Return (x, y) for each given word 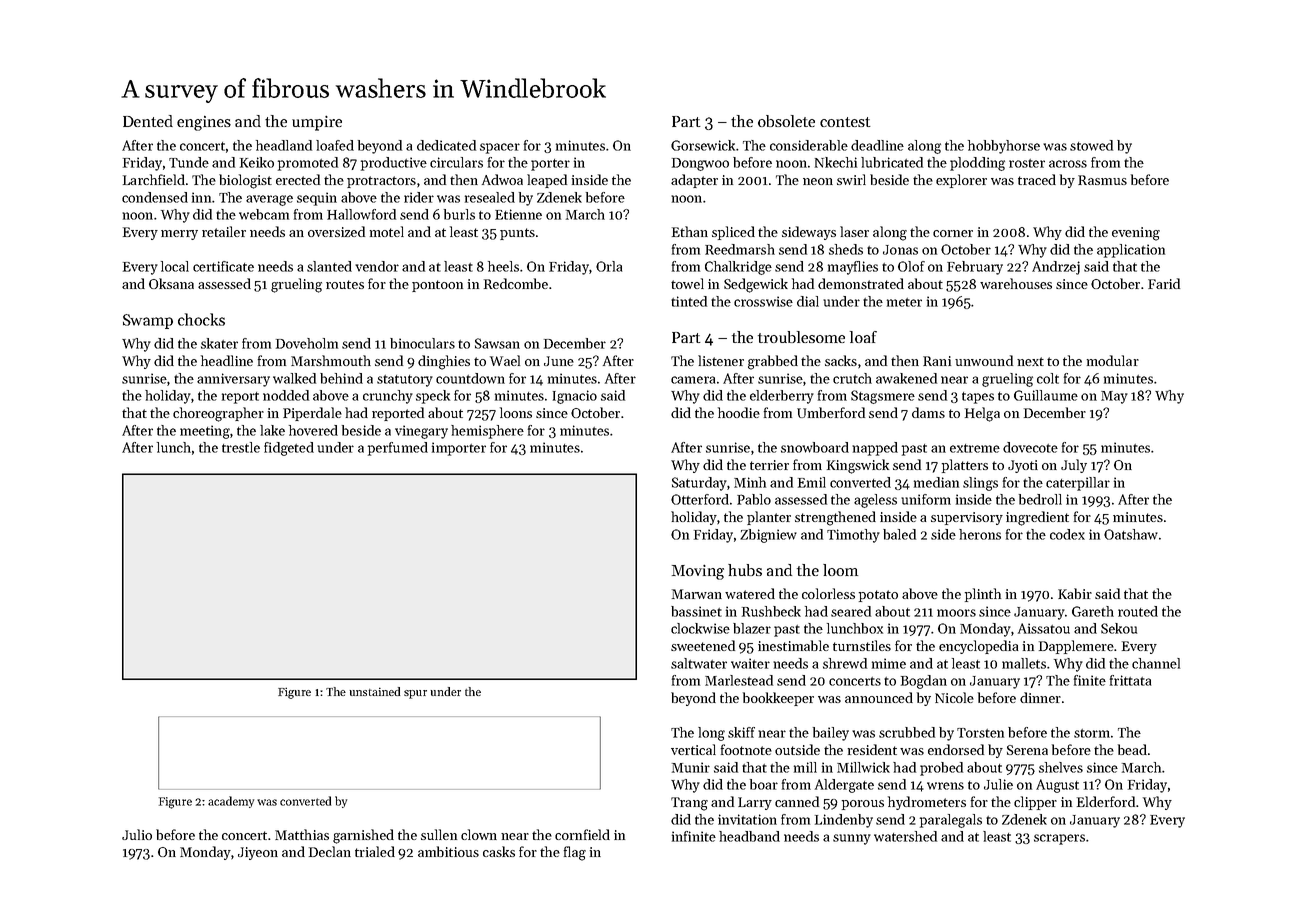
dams (928, 412)
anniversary (233, 380)
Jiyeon (258, 853)
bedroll (1040, 499)
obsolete (786, 121)
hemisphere (487, 432)
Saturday (699, 484)
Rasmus (1102, 180)
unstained (375, 691)
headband (749, 836)
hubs (745, 570)
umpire (317, 123)
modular (1113, 360)
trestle (241, 447)
